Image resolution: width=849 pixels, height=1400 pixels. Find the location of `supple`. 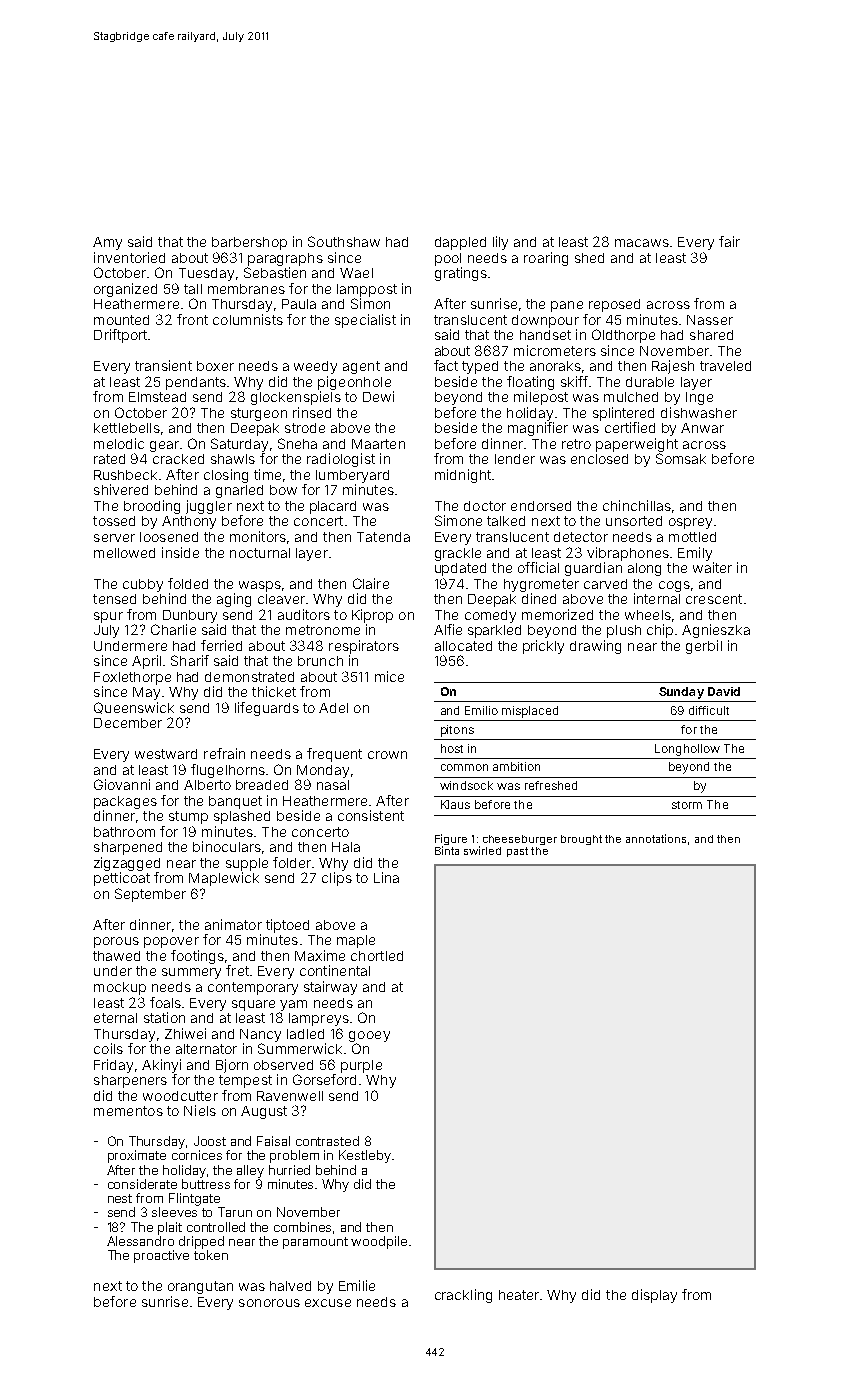

supple is located at coordinates (247, 864).
